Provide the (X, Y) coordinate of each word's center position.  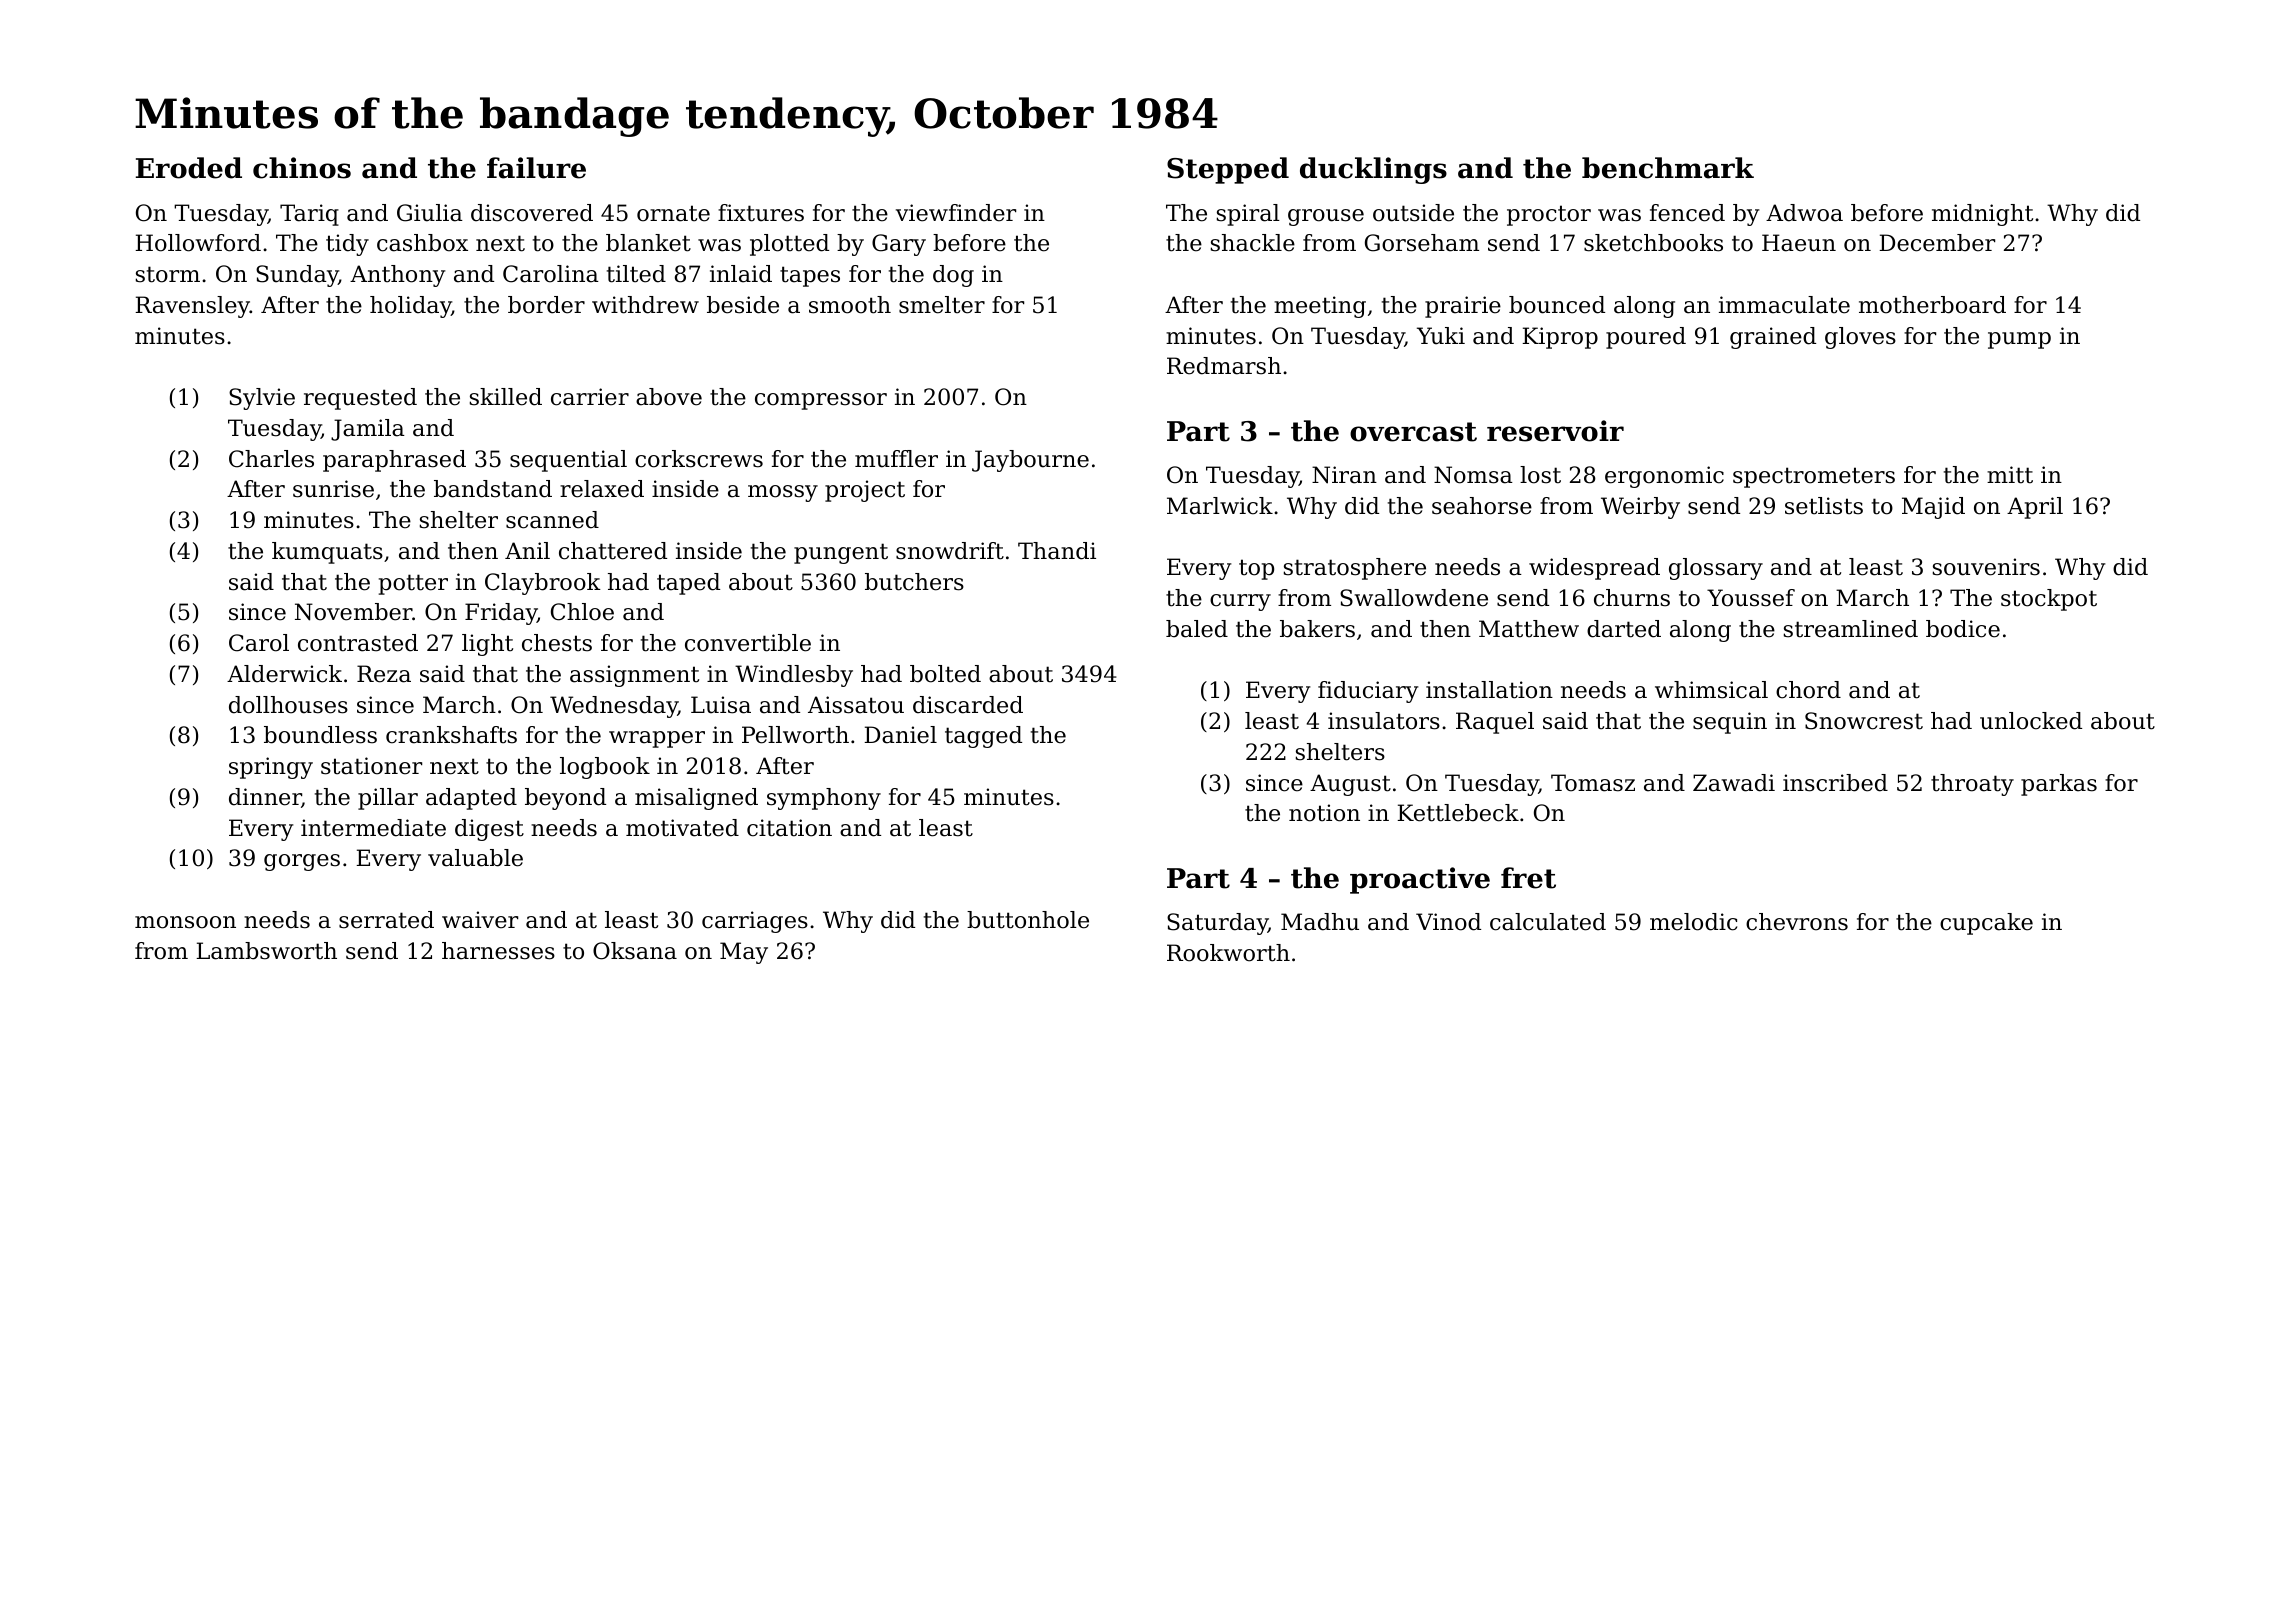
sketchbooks (1653, 243)
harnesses (498, 951)
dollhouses (288, 705)
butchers (914, 582)
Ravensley (192, 307)
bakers (1317, 629)
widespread (1594, 569)
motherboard (1932, 305)
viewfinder (956, 213)
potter (413, 584)
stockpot (2049, 600)
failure (536, 168)
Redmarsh (1224, 366)
